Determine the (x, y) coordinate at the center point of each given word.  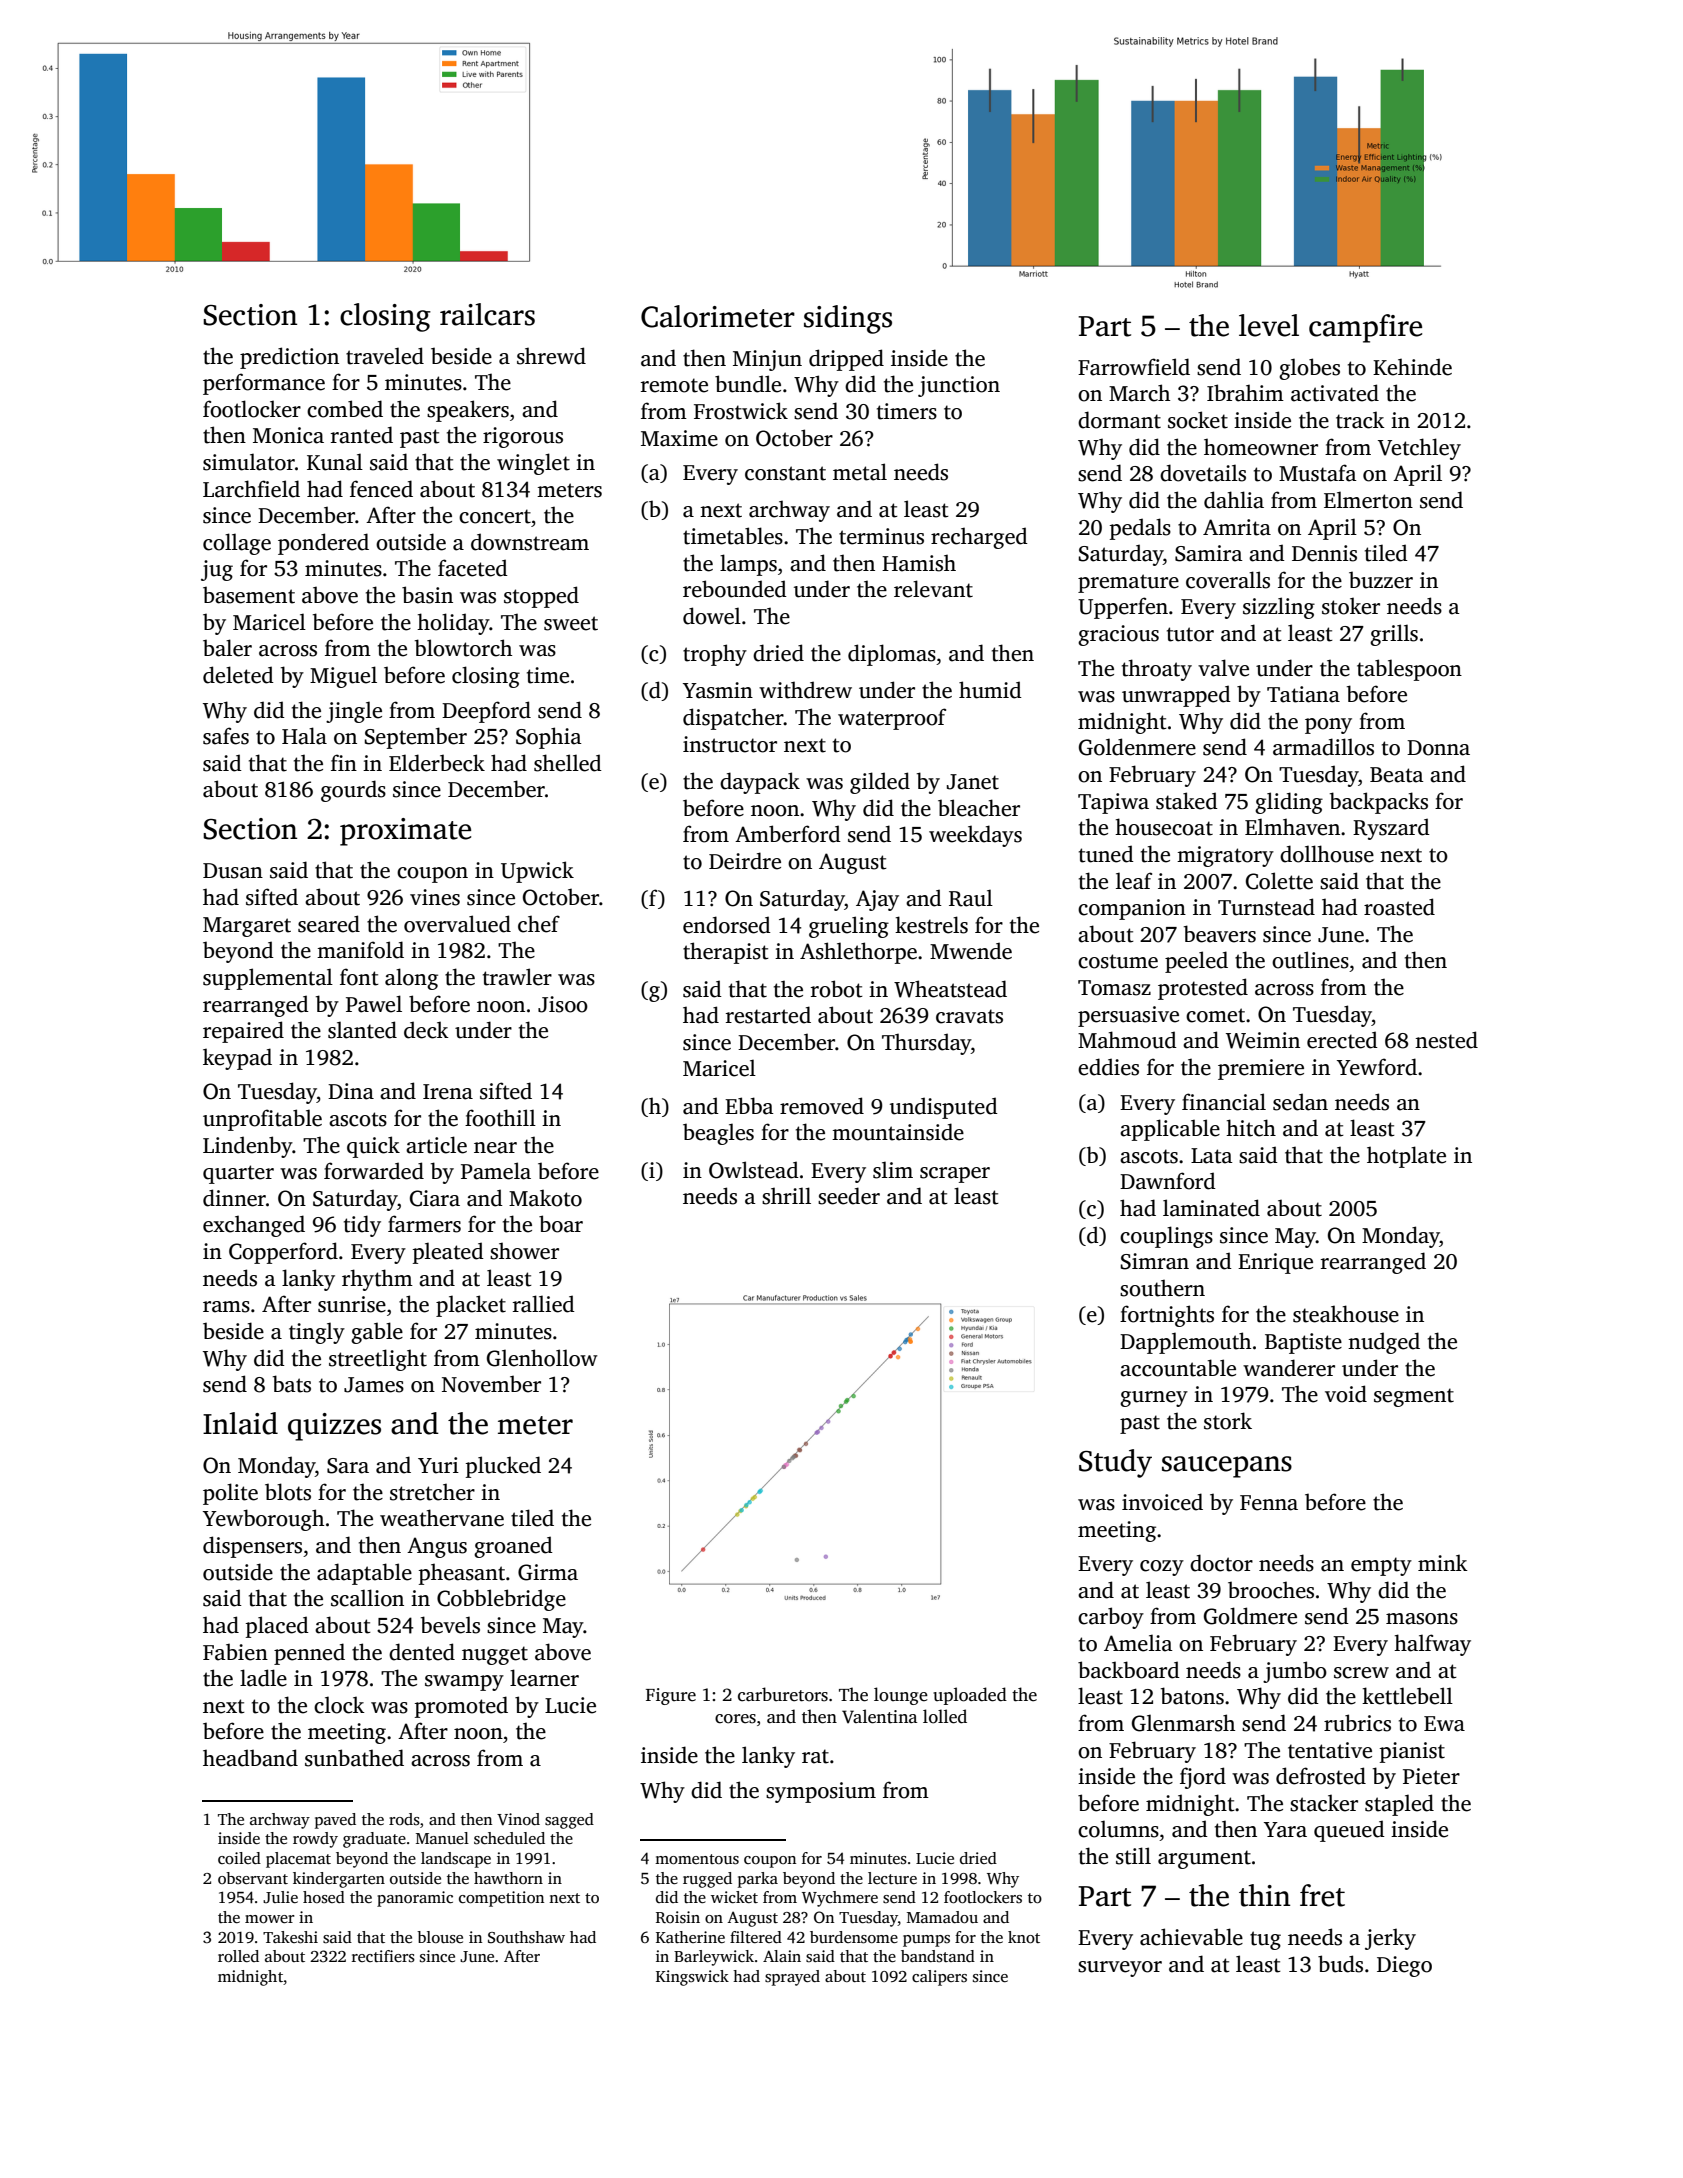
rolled (238, 1956)
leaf (1134, 881)
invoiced (1162, 1502)
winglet (533, 464)
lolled (945, 1716)
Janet (973, 782)
